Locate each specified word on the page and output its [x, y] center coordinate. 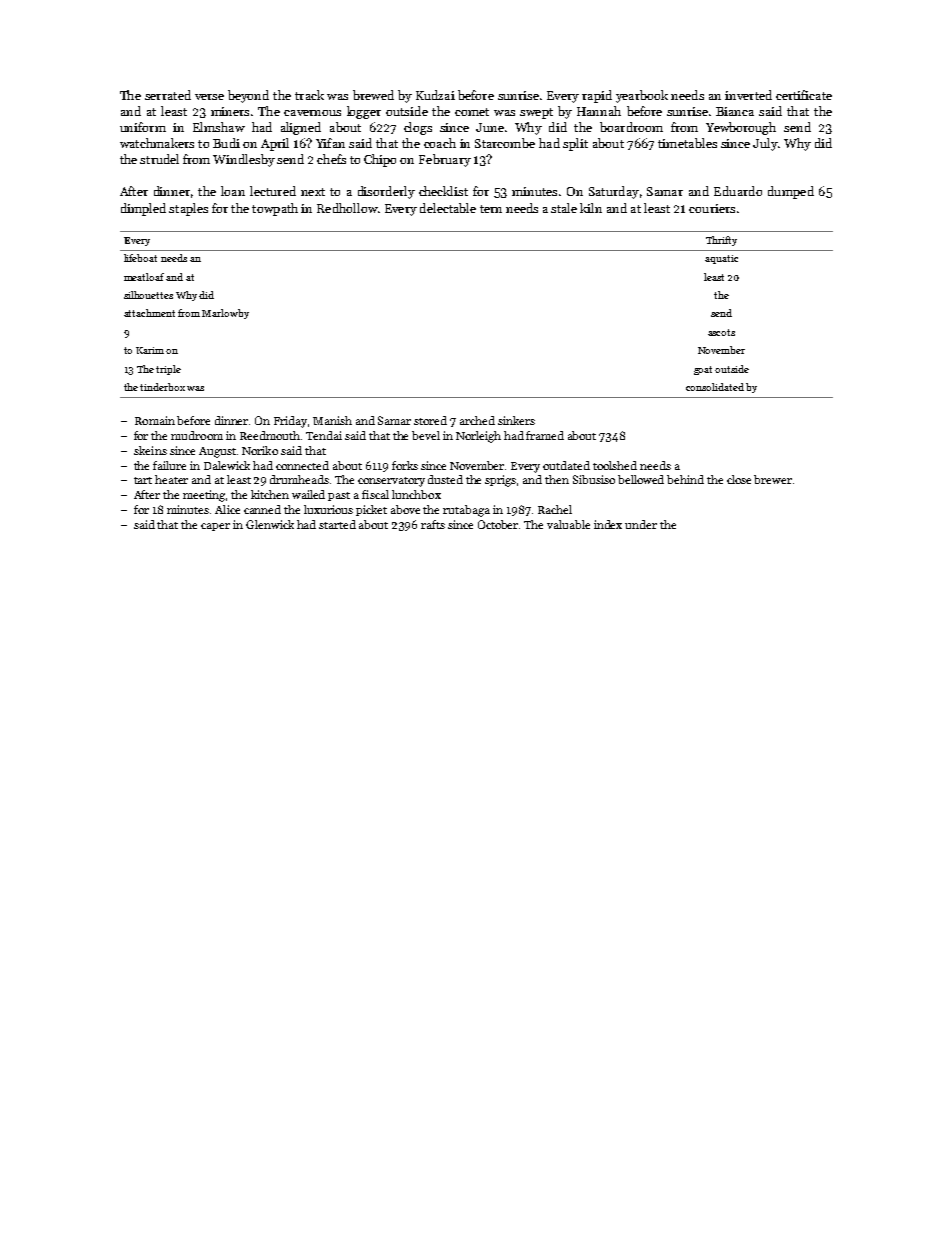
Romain [155, 420]
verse [209, 97]
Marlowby [225, 314]
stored [430, 420]
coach [440, 143]
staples [188, 209]
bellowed [641, 479]
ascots [721, 332]
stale [564, 208]
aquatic [721, 259]
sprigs [500, 481]
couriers [712, 208]
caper [215, 527]
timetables [687, 143]
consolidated [715, 387]
